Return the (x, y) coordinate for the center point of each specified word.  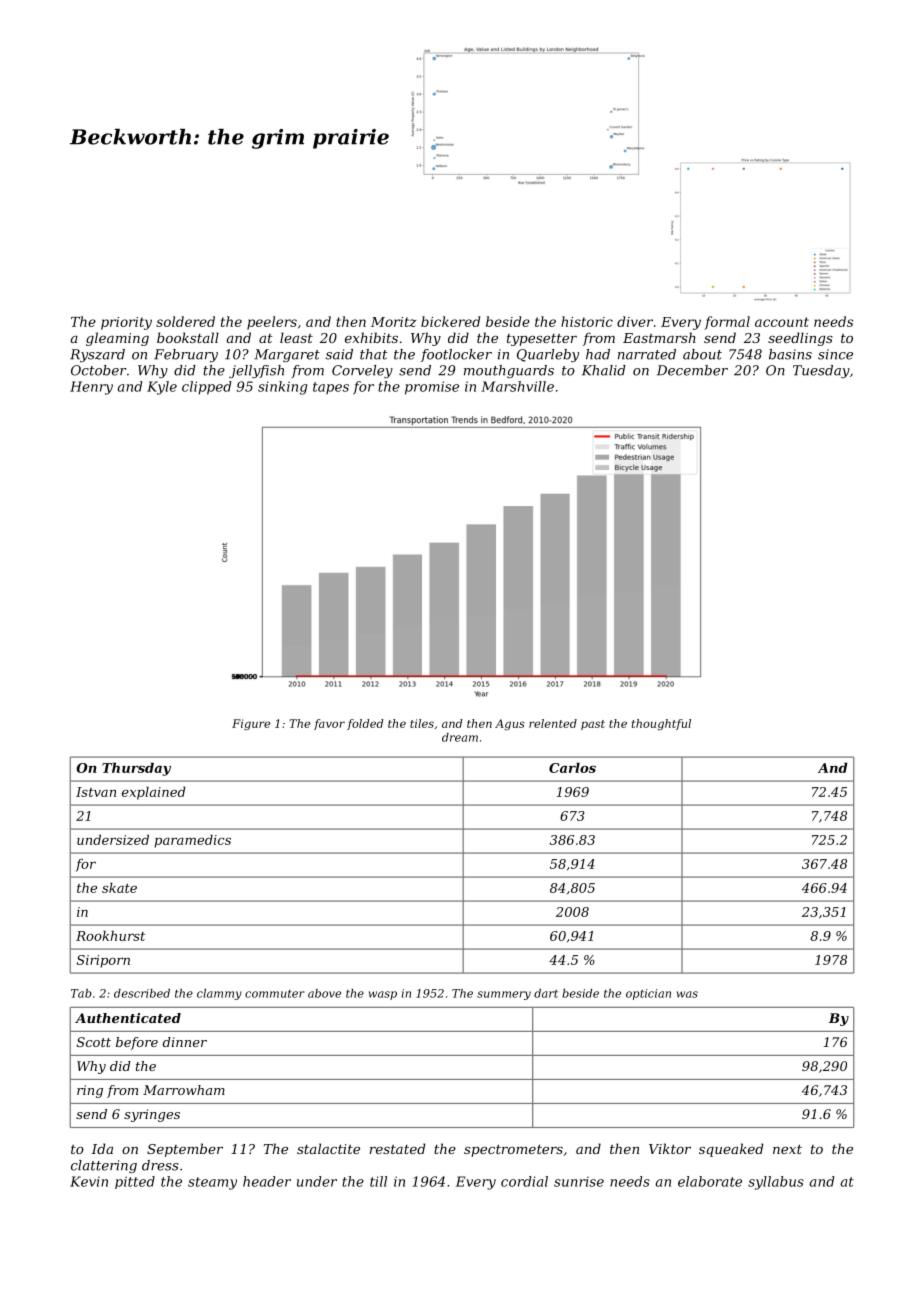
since (835, 354)
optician (648, 994)
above (324, 993)
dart (546, 993)
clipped (207, 388)
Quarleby (548, 355)
